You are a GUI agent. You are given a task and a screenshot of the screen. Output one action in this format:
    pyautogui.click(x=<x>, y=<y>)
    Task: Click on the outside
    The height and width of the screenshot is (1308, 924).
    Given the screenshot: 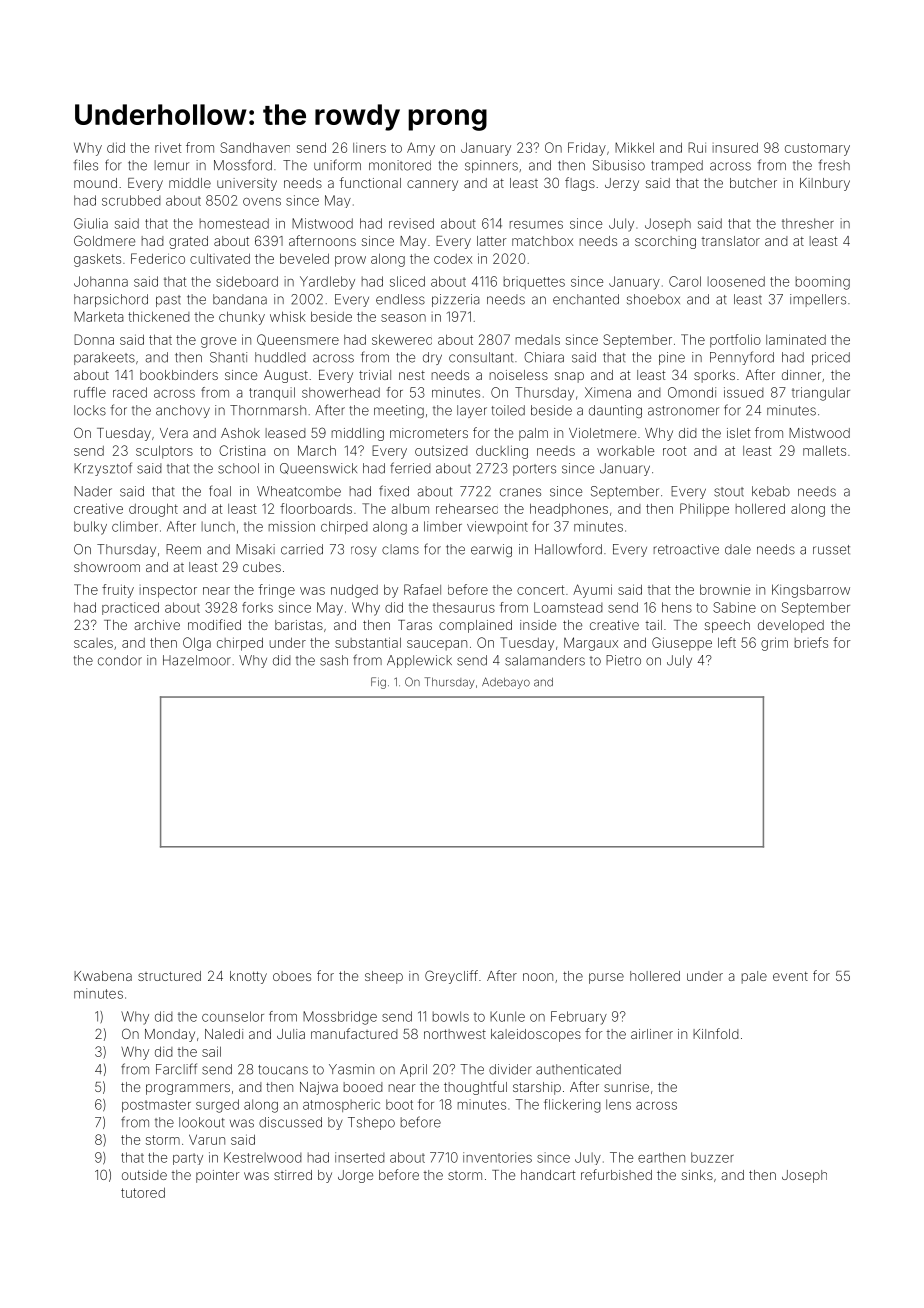 What is the action you would take?
    pyautogui.click(x=144, y=1175)
